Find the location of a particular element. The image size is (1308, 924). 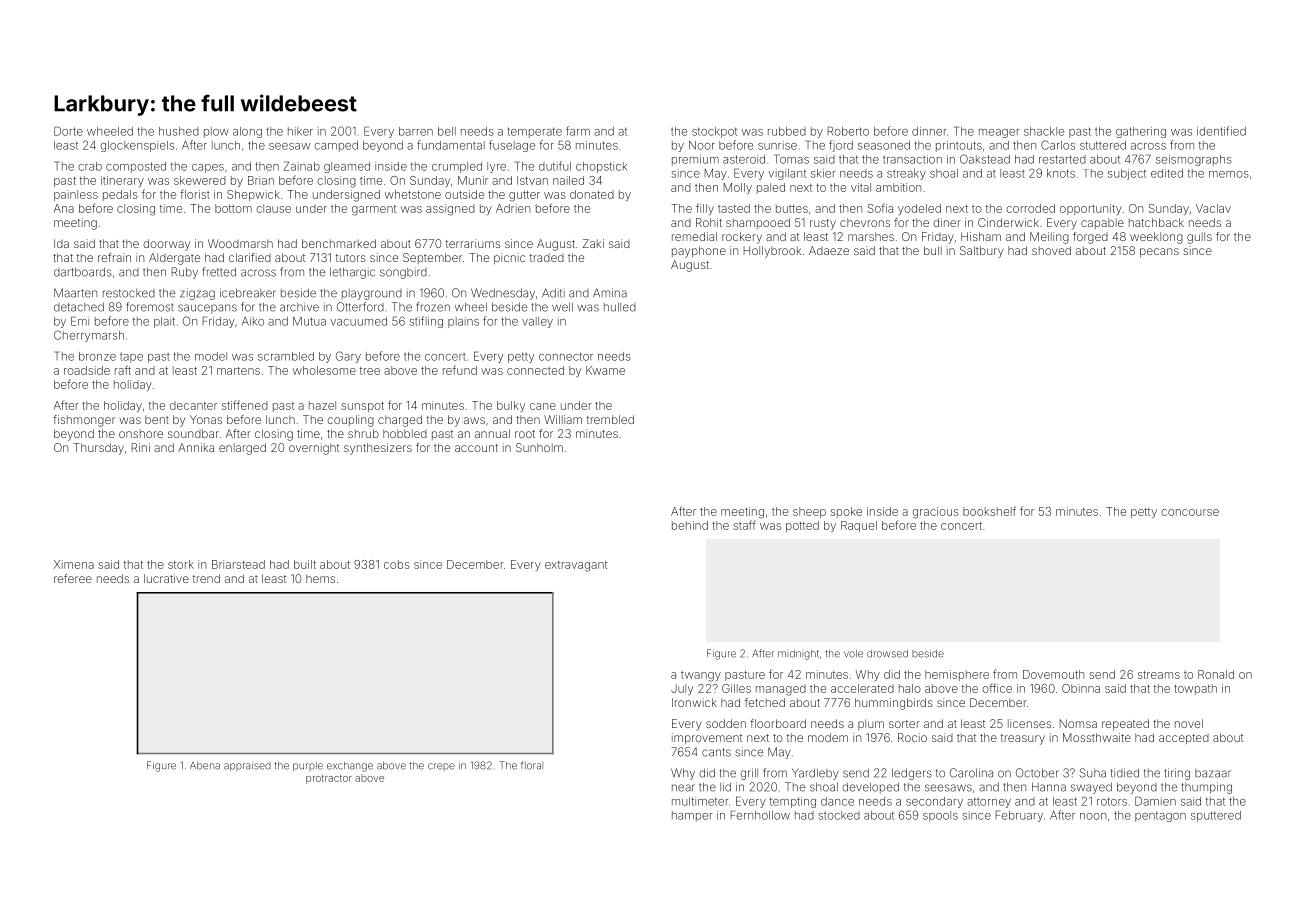

concourse is located at coordinates (1190, 512).
